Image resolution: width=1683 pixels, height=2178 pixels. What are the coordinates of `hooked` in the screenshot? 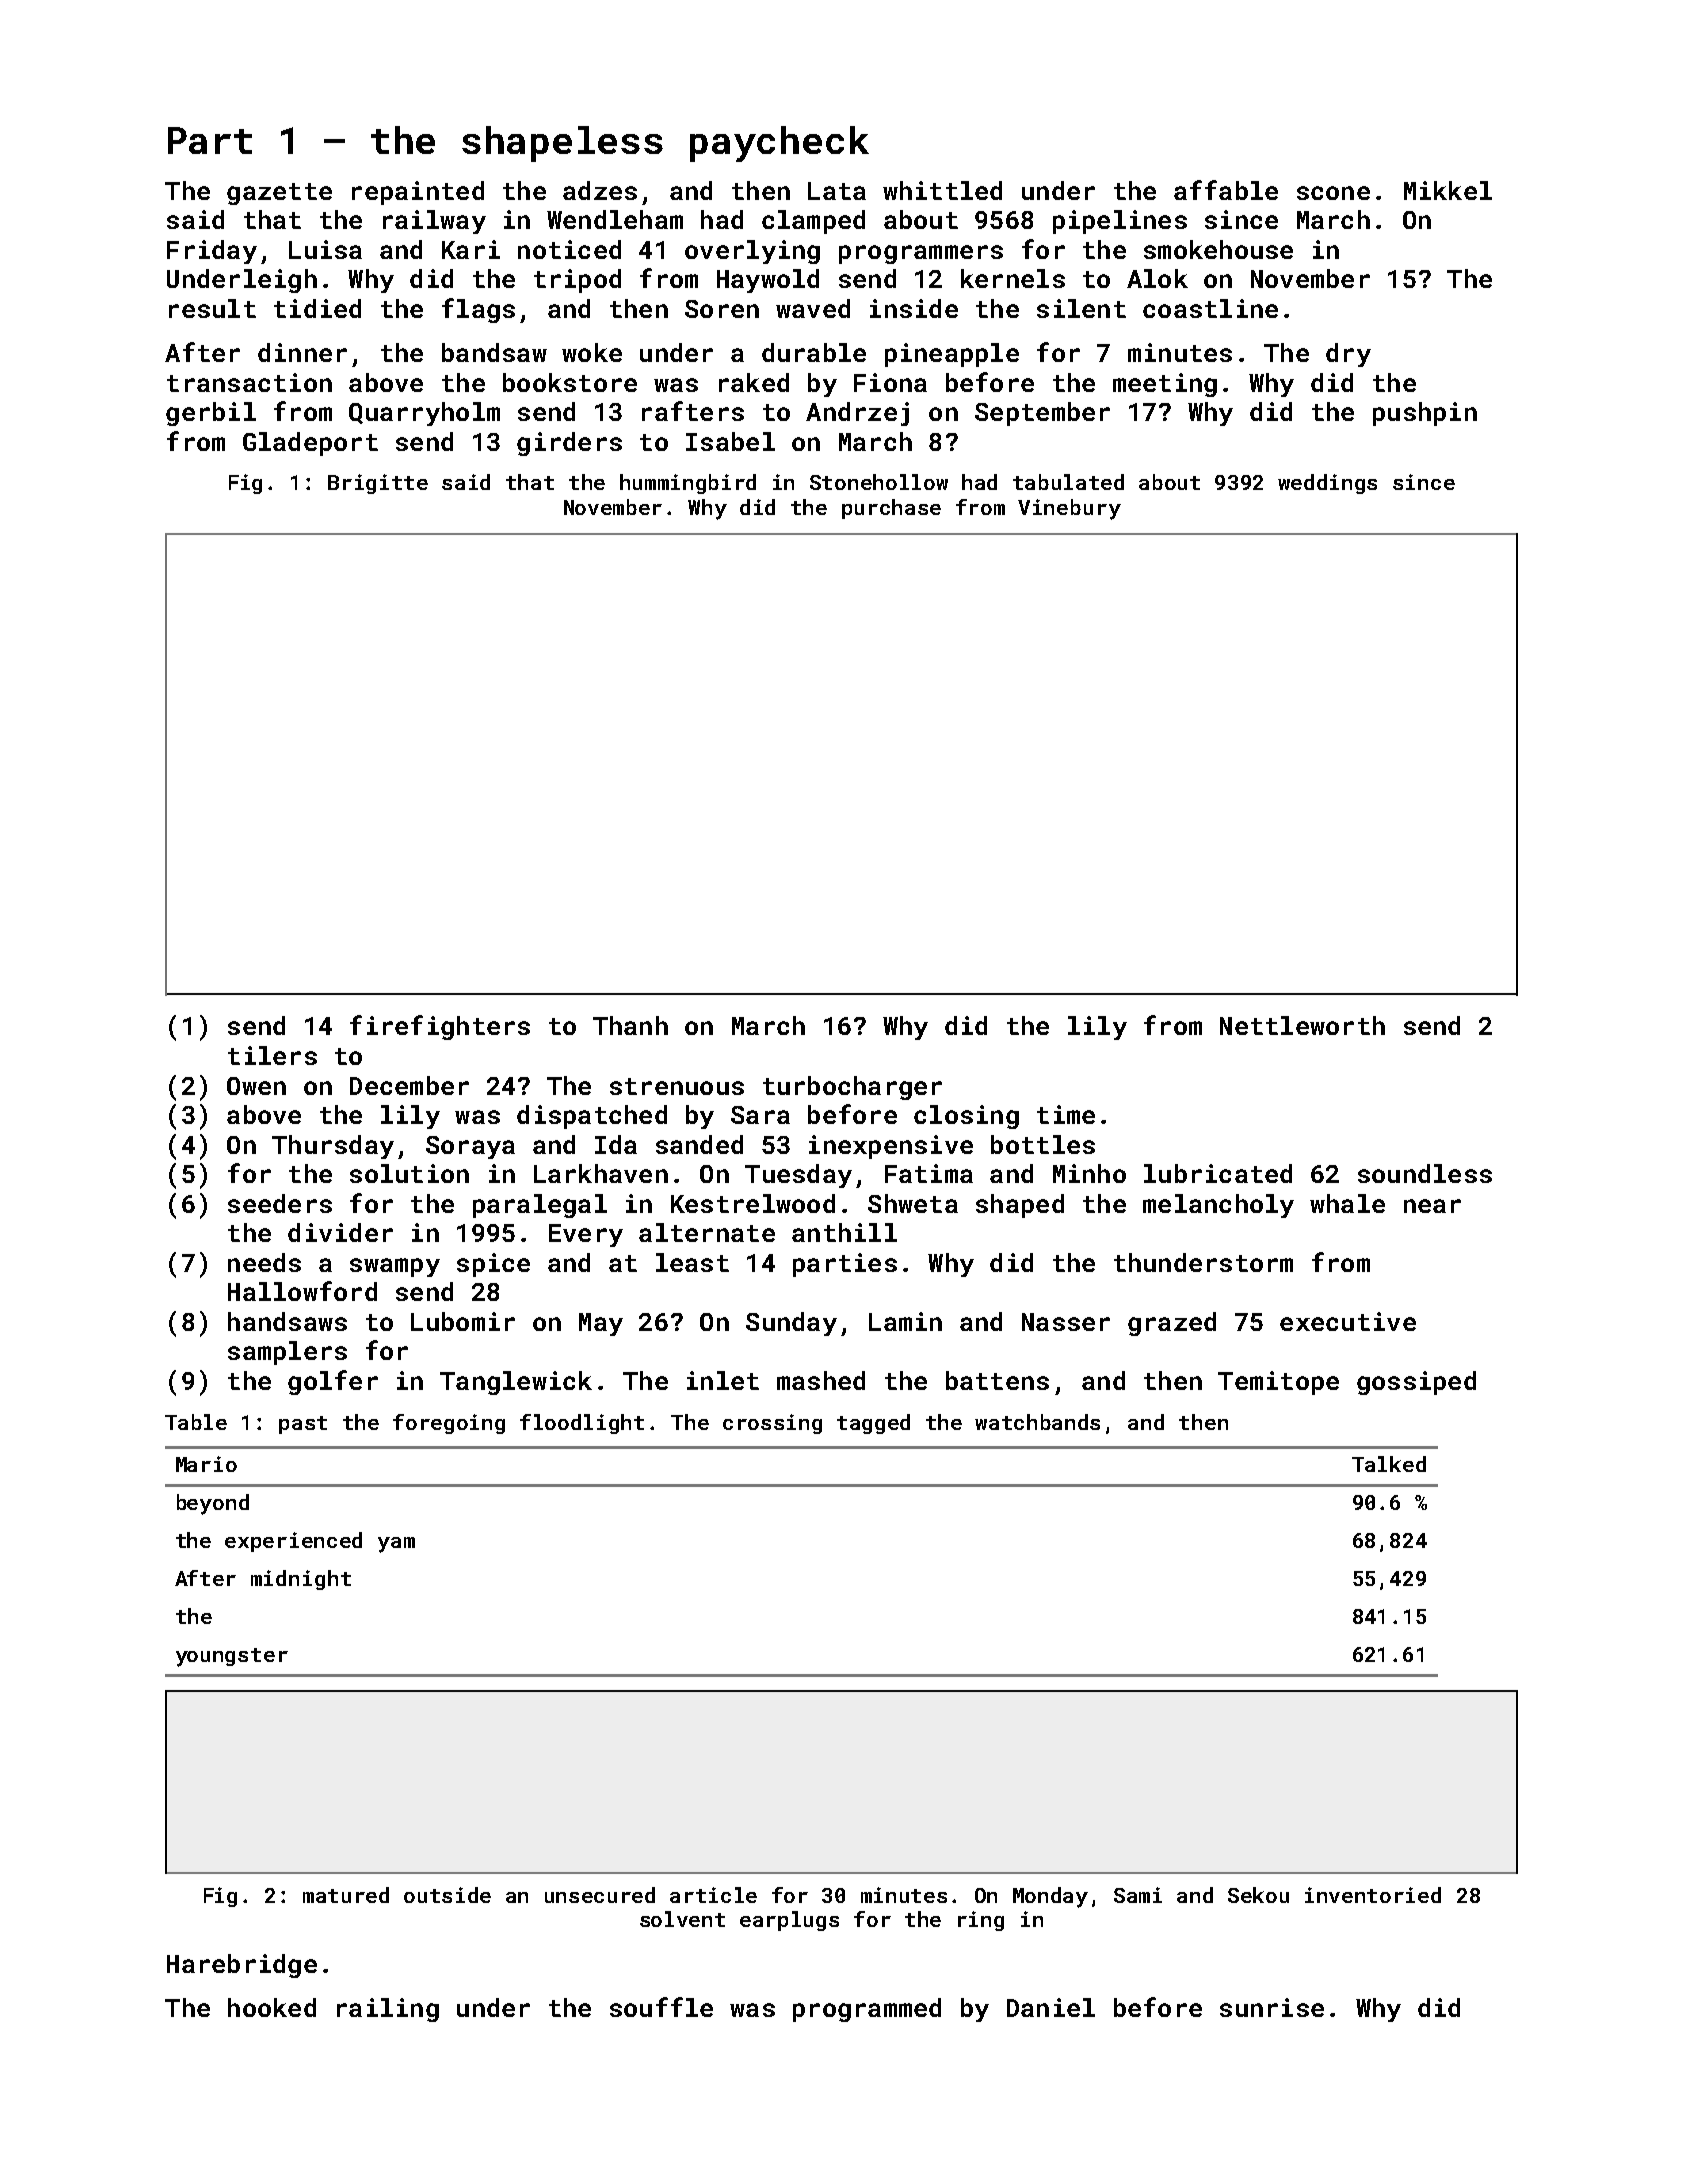 It's located at (272, 2007).
